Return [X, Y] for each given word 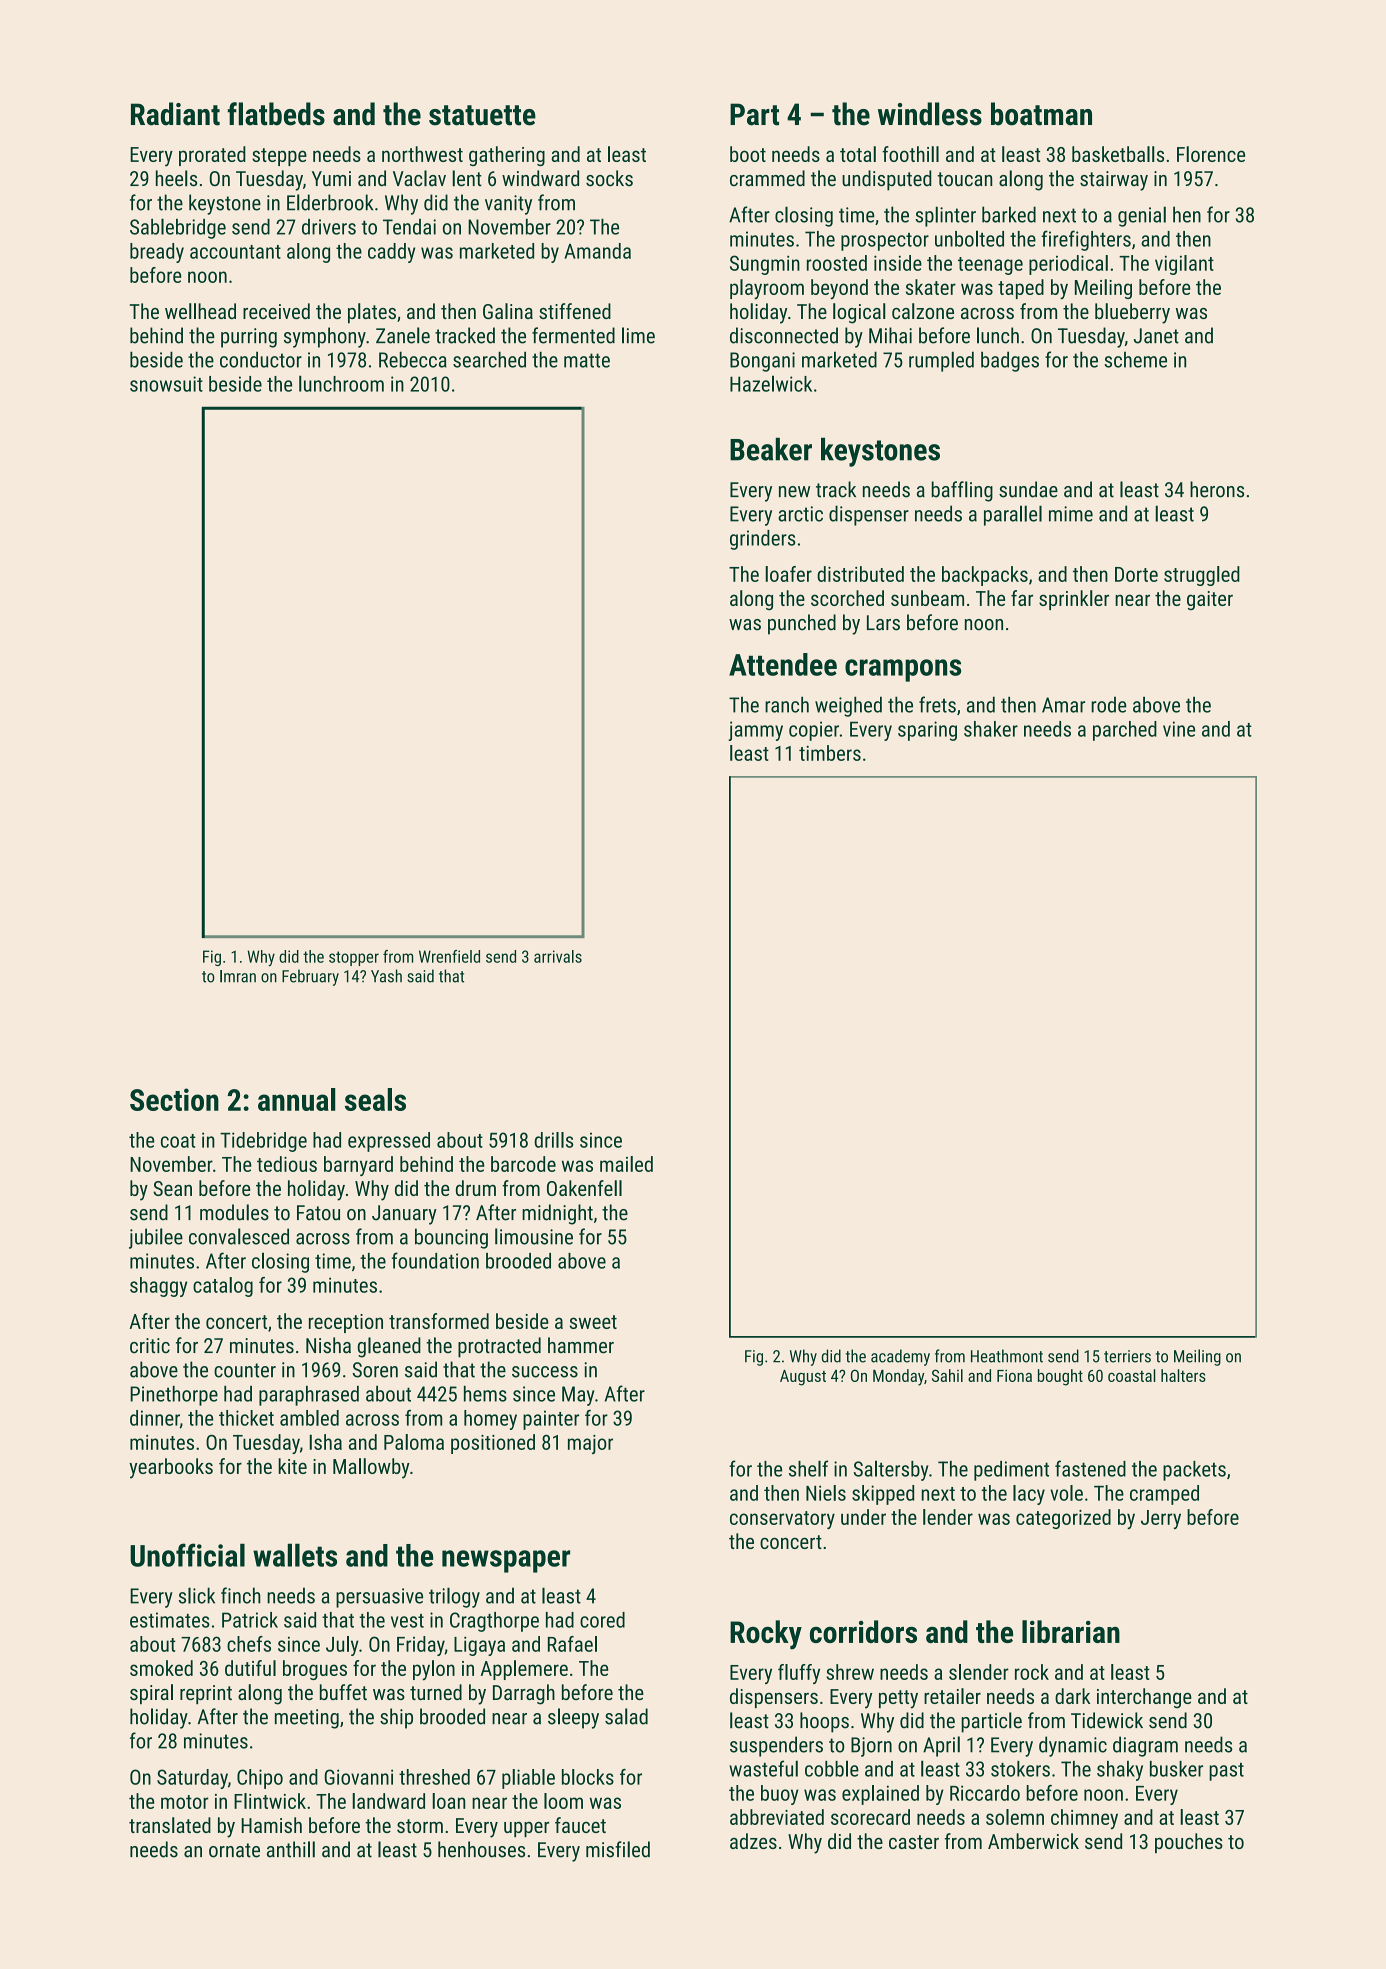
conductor [261, 359]
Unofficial [187, 1555]
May [578, 1396]
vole [1066, 1493]
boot [748, 154]
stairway [1114, 181]
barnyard [358, 1166]
